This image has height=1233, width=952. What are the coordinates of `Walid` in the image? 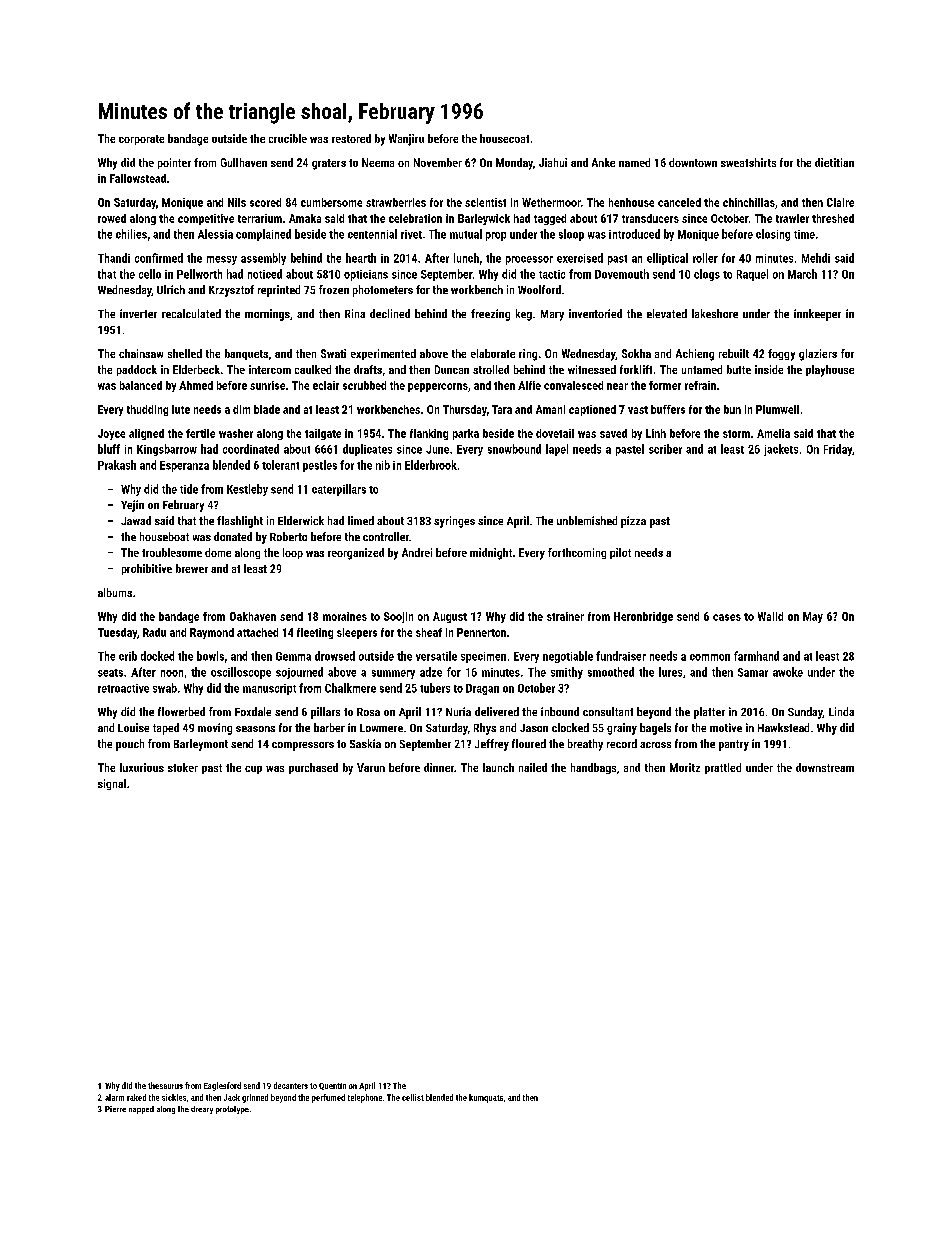 It's located at (770, 616).
